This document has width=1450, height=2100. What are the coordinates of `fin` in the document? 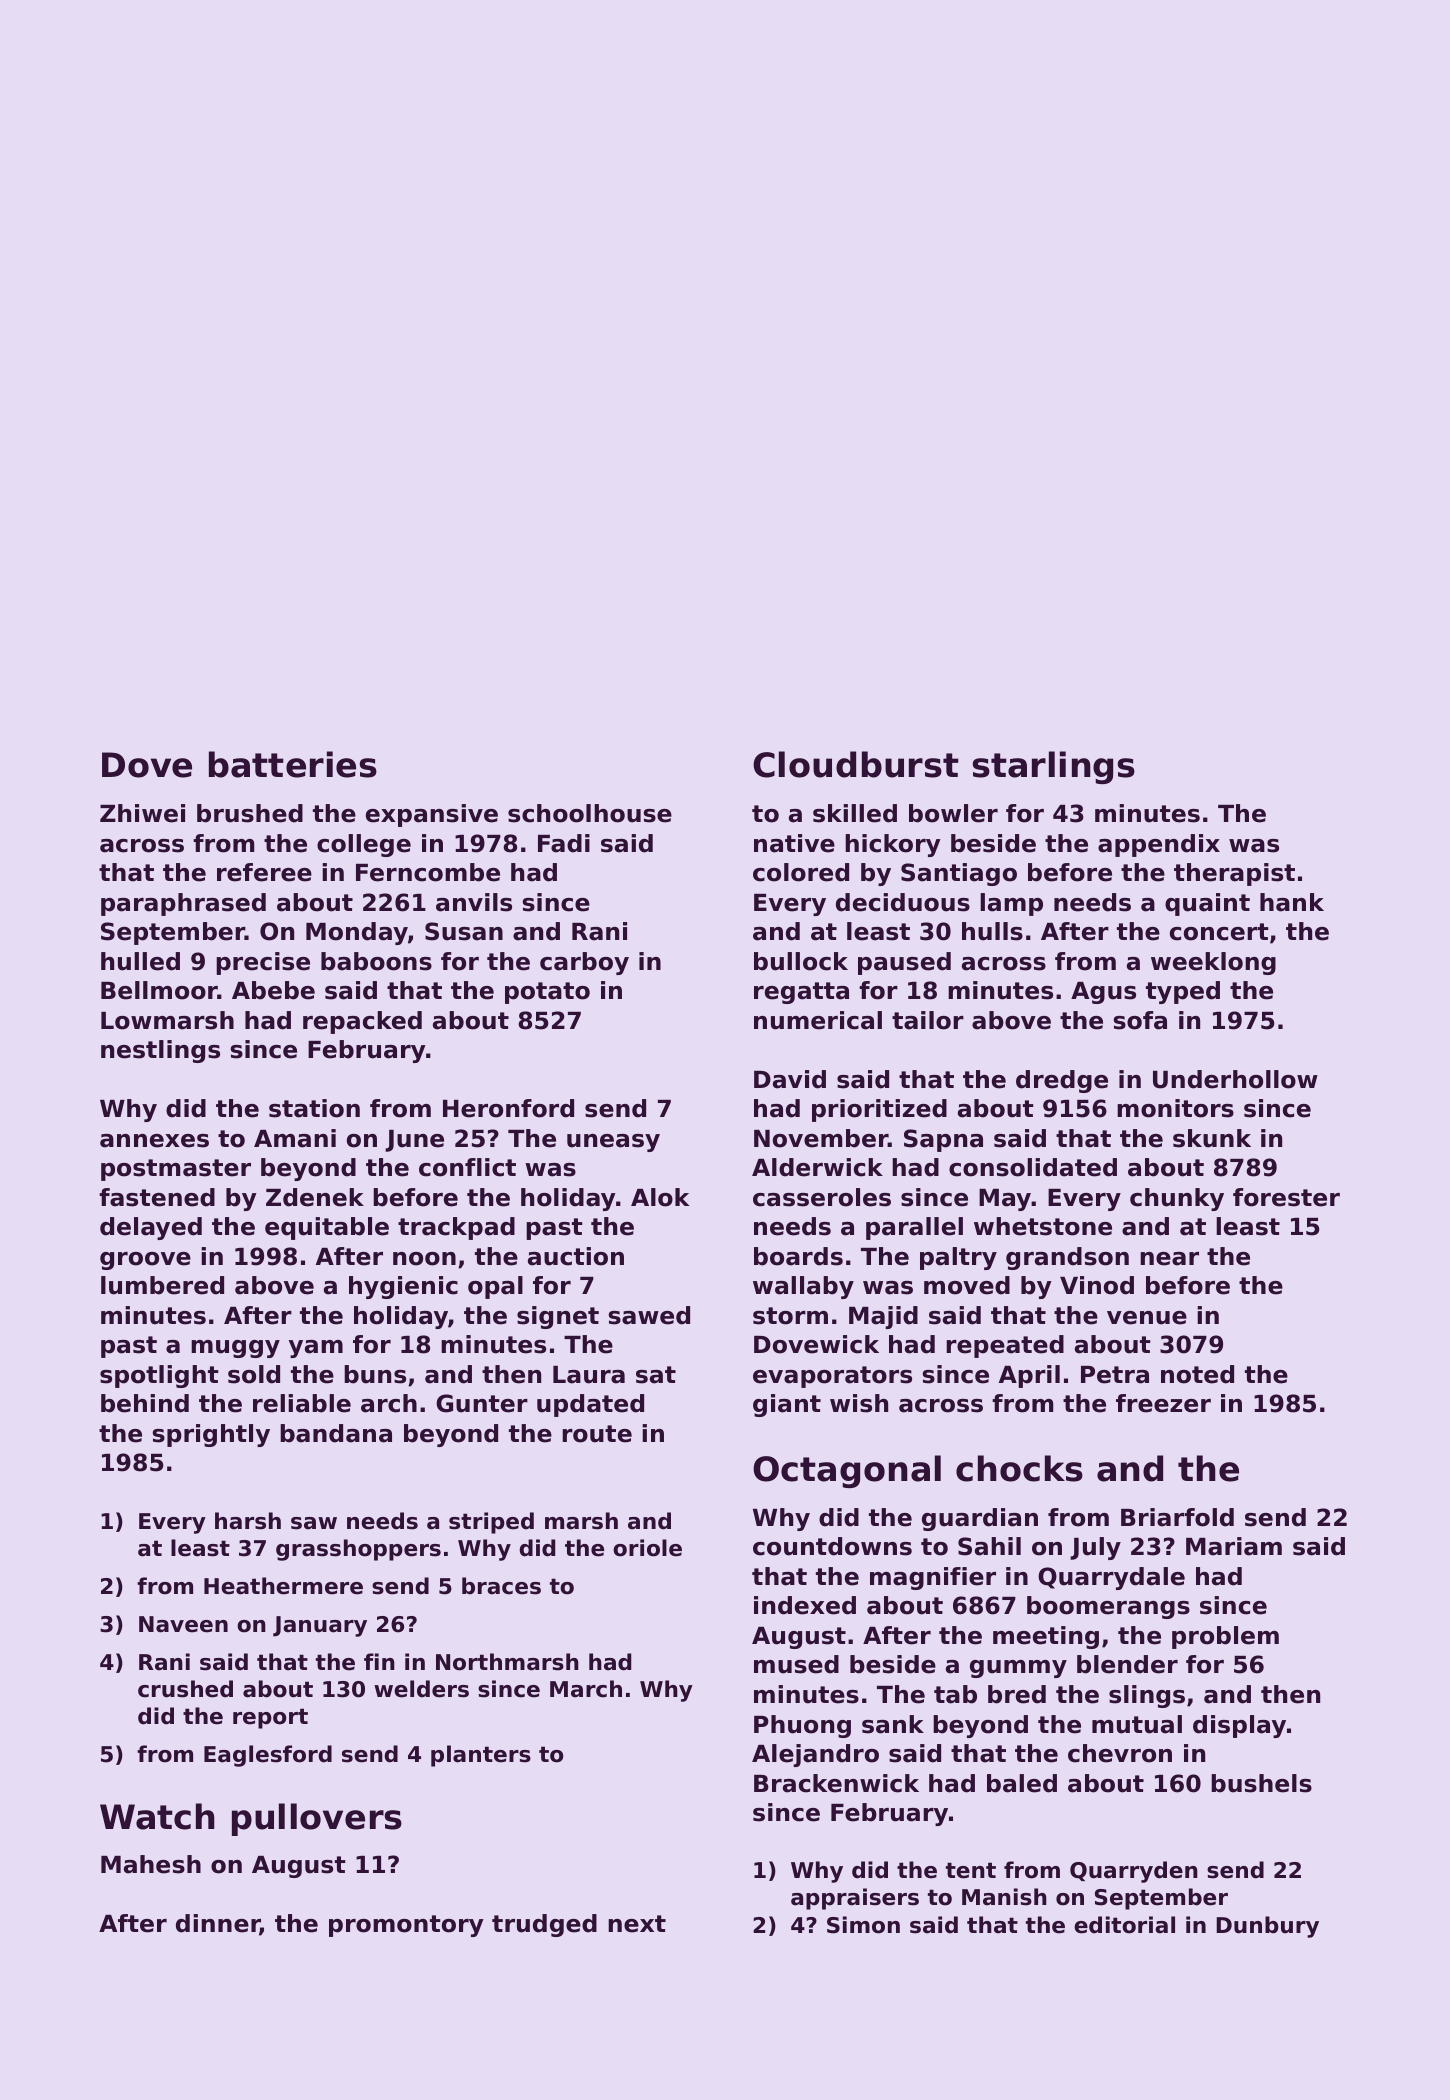 It's located at (379, 1661).
